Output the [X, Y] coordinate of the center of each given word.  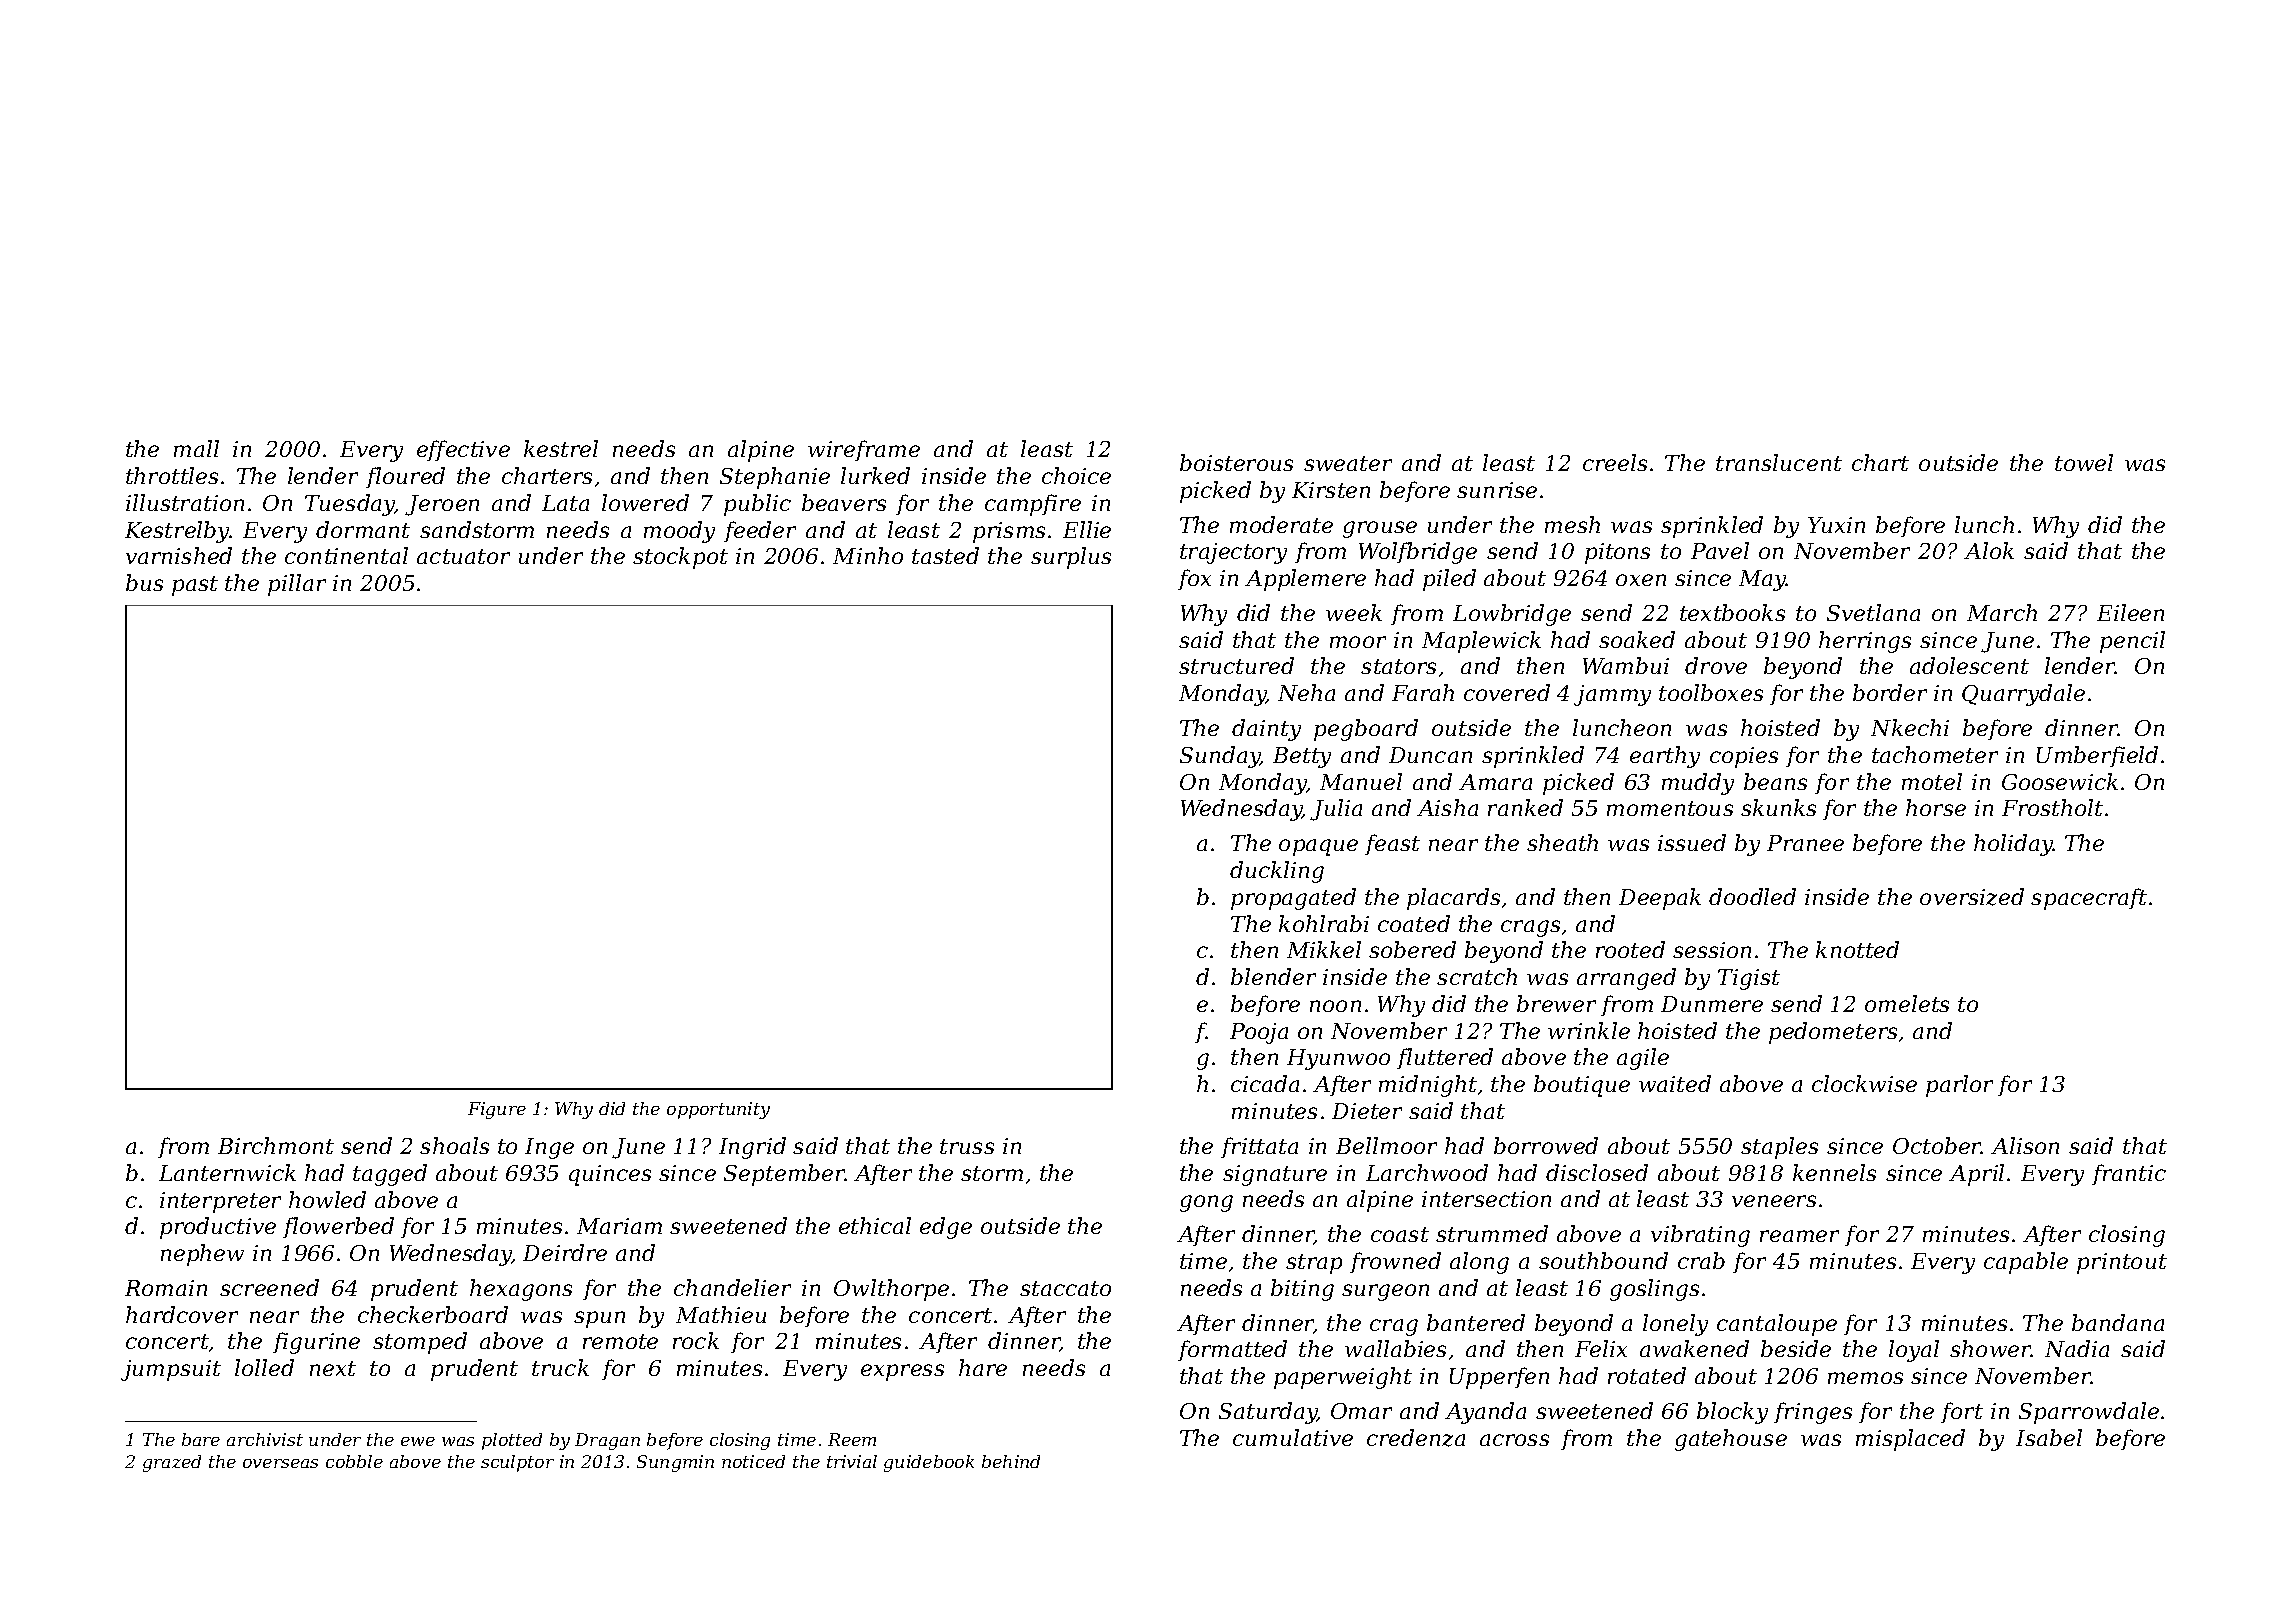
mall [196, 448]
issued [1692, 842]
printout [2122, 1263]
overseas [280, 1463]
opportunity [718, 1110]
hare [983, 1367]
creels [1615, 462]
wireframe [864, 450]
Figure [497, 1110]
